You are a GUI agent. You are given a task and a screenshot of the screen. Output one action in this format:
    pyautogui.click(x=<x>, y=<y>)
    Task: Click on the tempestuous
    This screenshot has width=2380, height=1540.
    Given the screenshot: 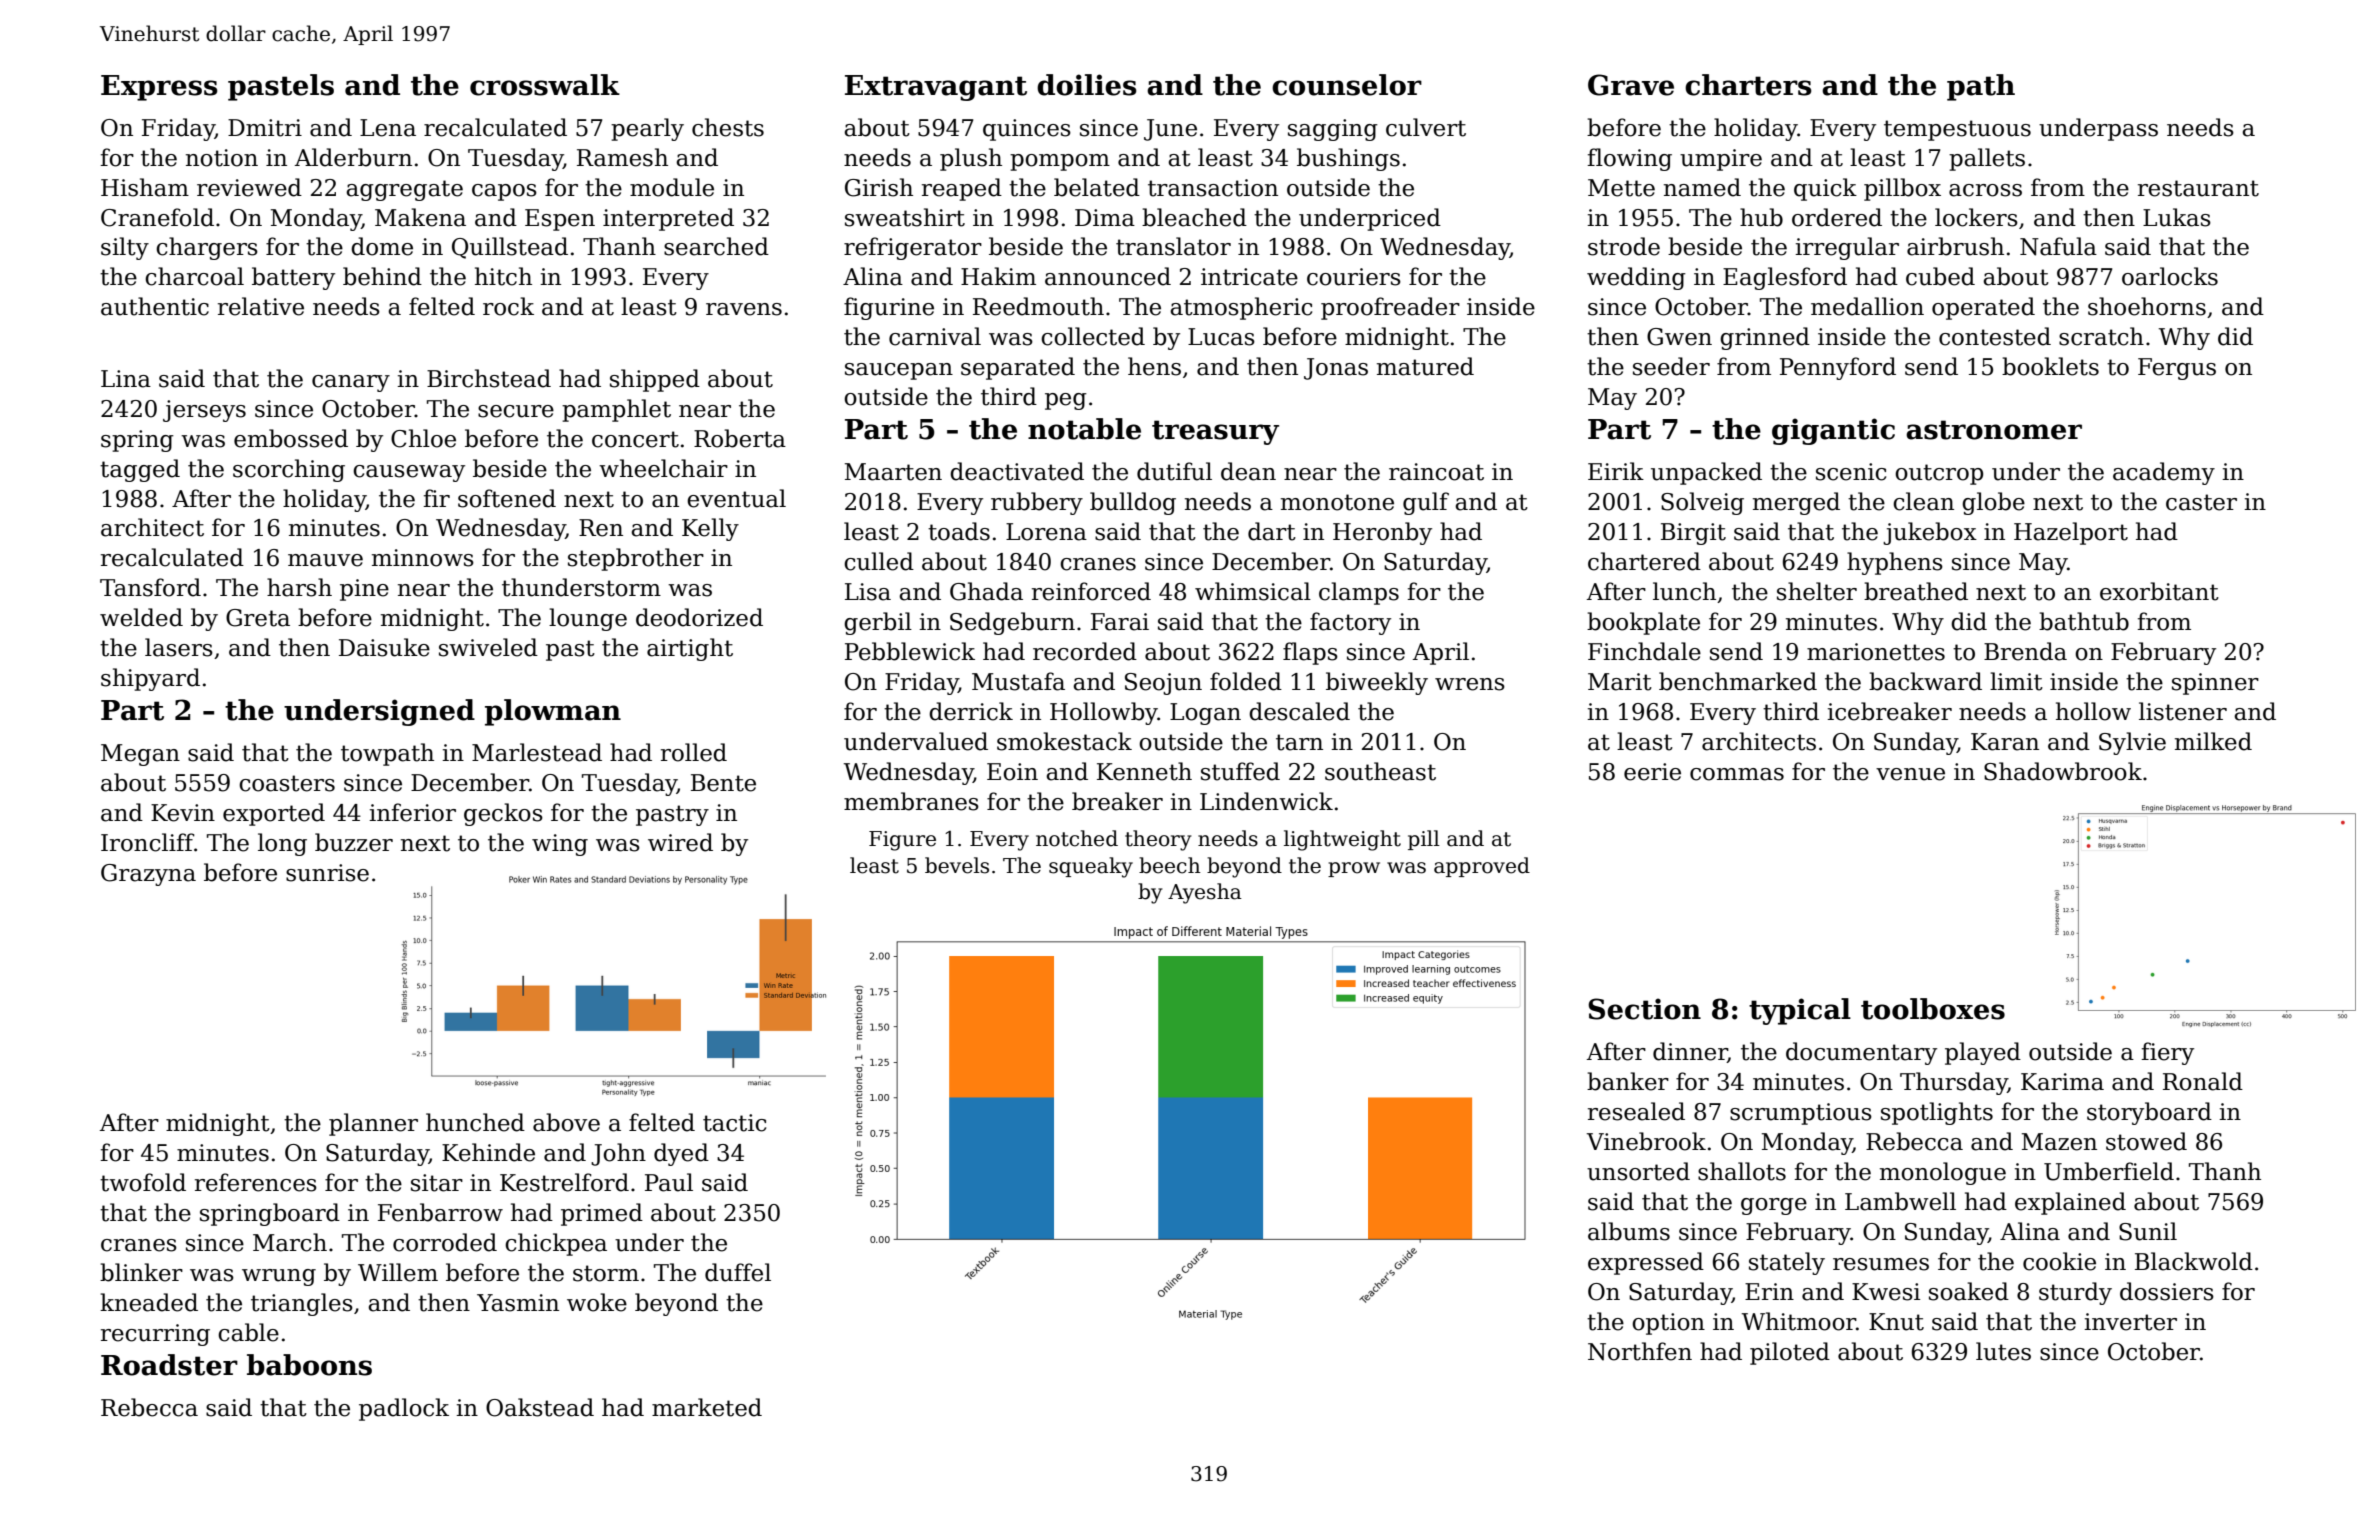 What is the action you would take?
    pyautogui.click(x=1957, y=130)
